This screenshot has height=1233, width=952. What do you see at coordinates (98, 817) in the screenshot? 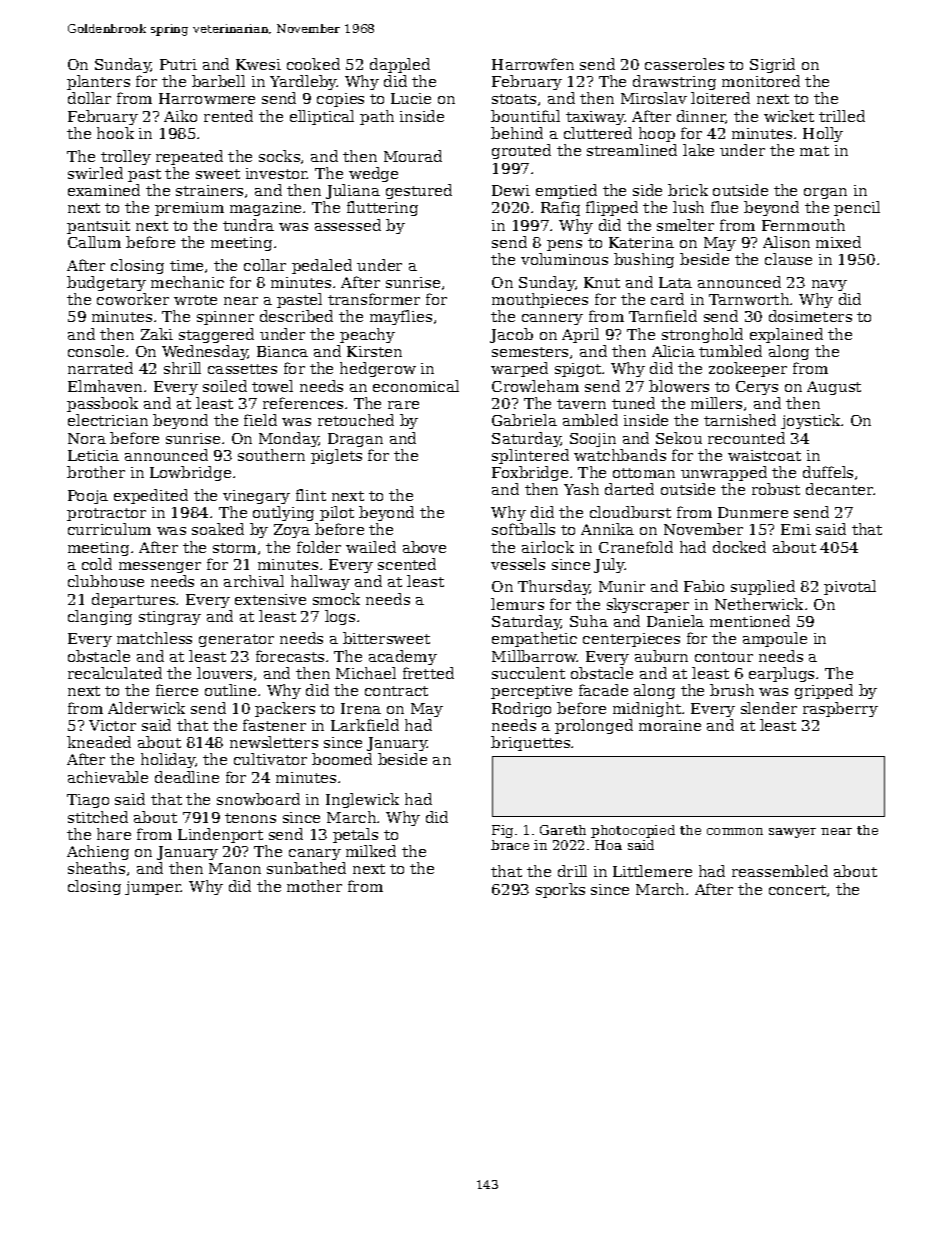
I see `stitched` at bounding box center [98, 817].
